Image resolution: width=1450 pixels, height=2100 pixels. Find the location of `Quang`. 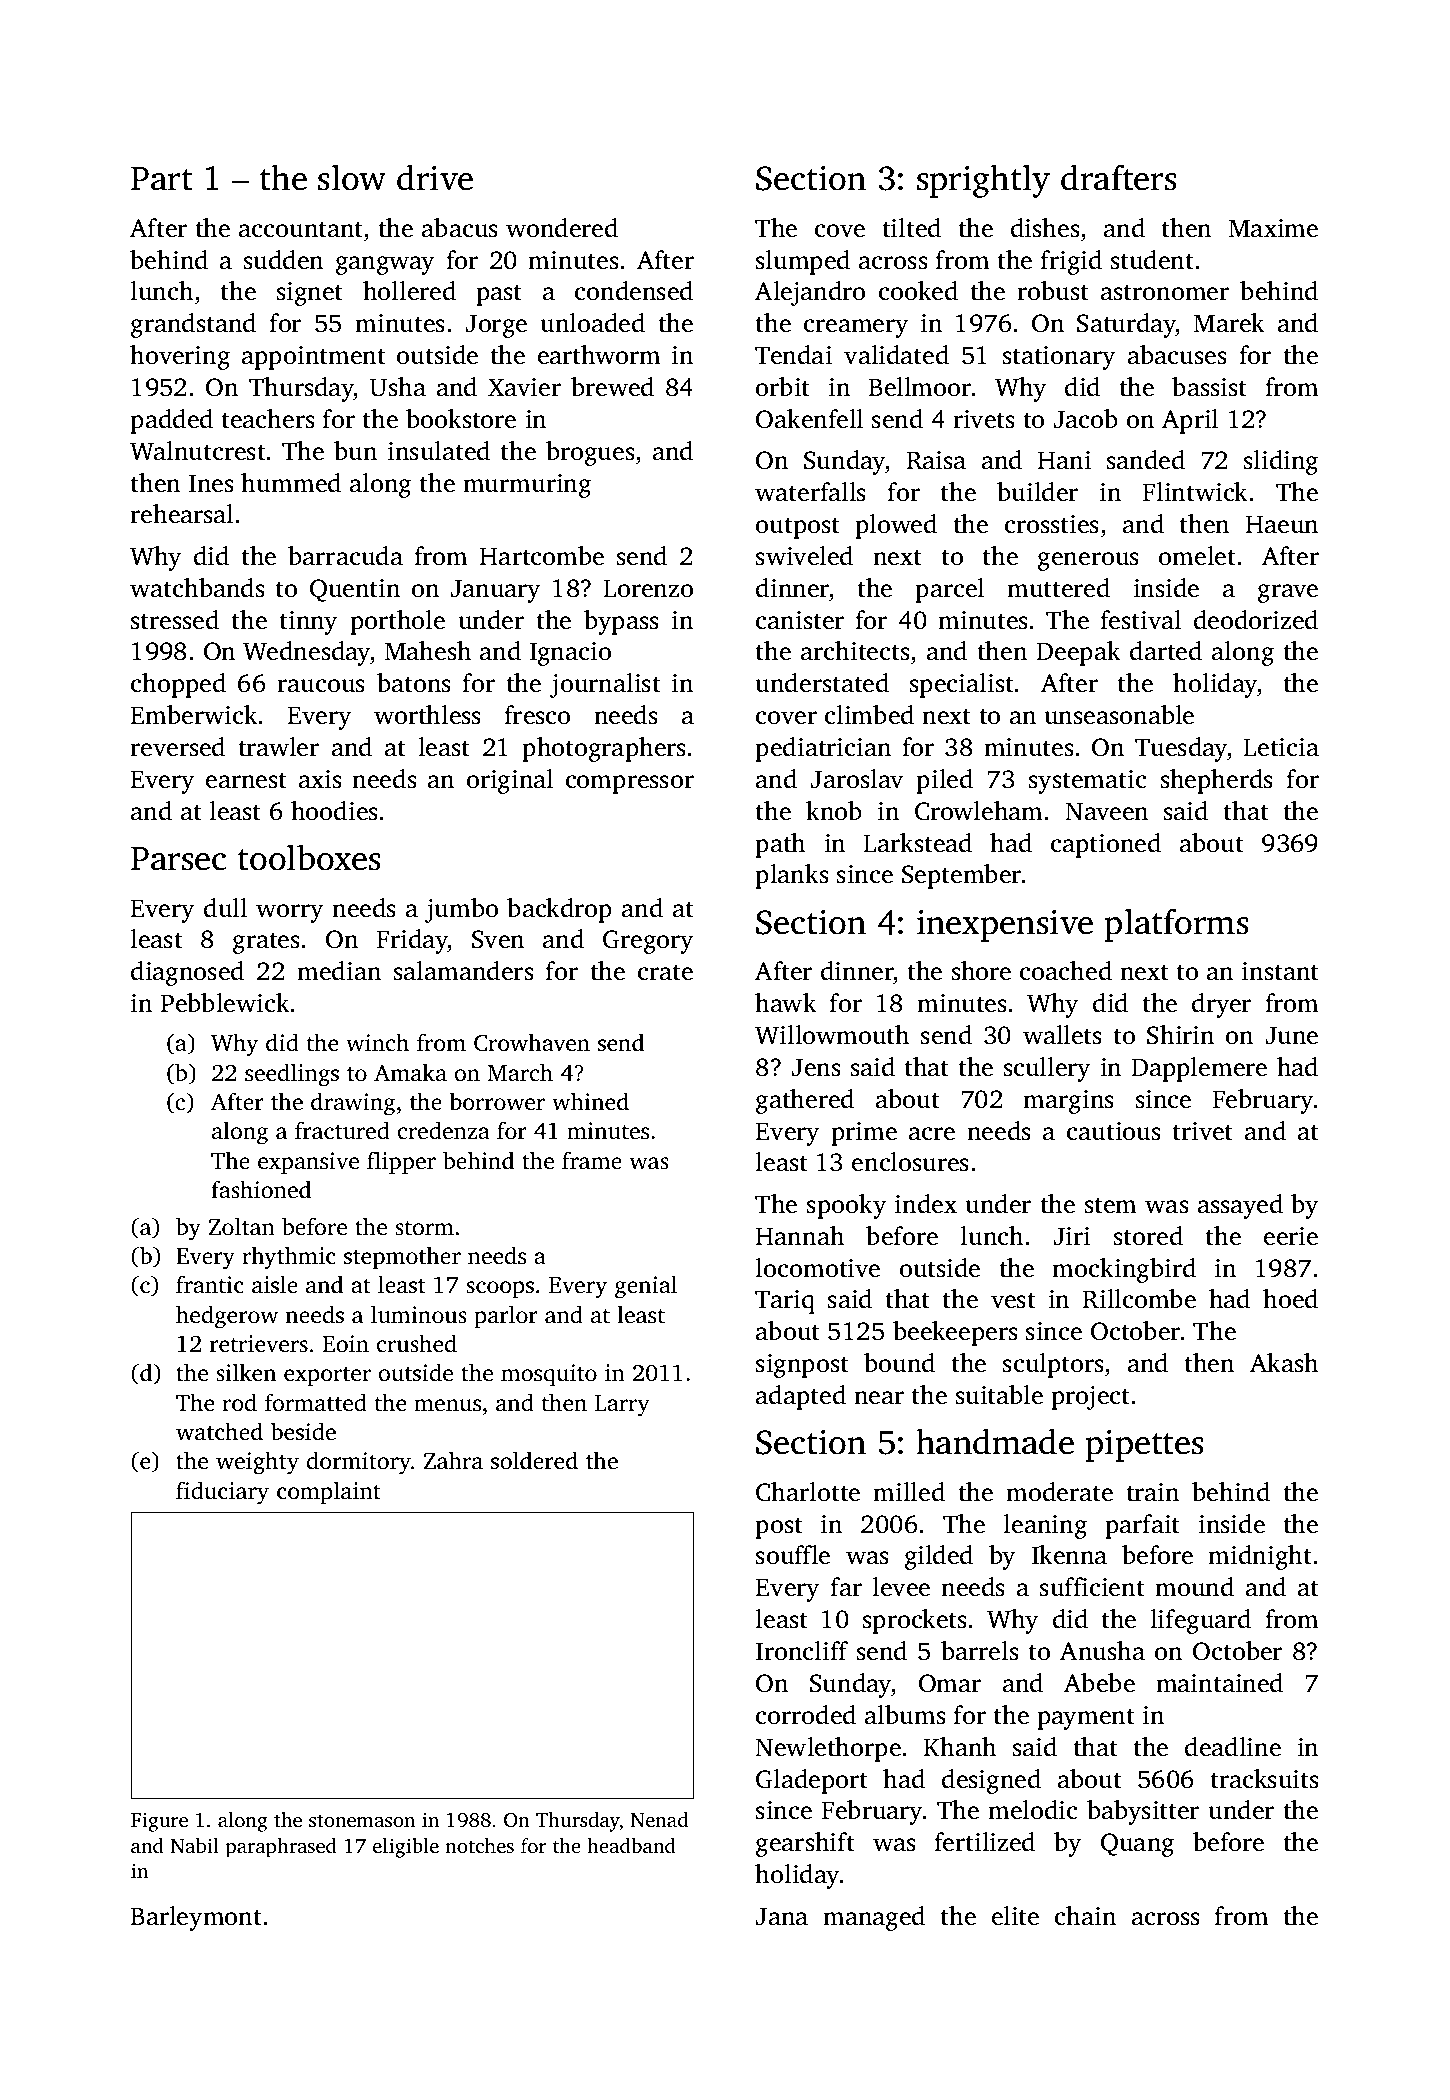

Quang is located at coordinates (1137, 1845).
